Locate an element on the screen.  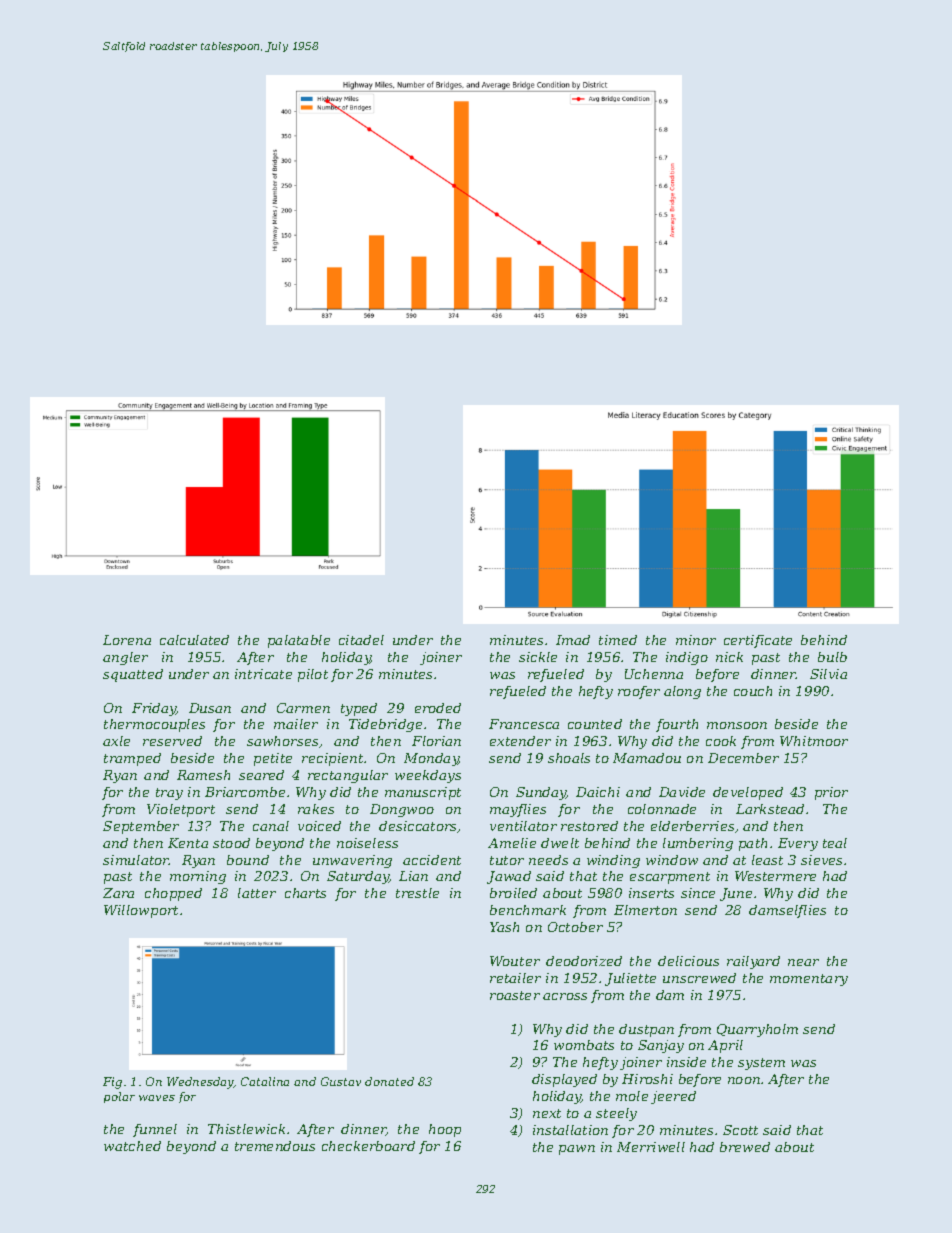
palatable is located at coordinates (299, 641).
